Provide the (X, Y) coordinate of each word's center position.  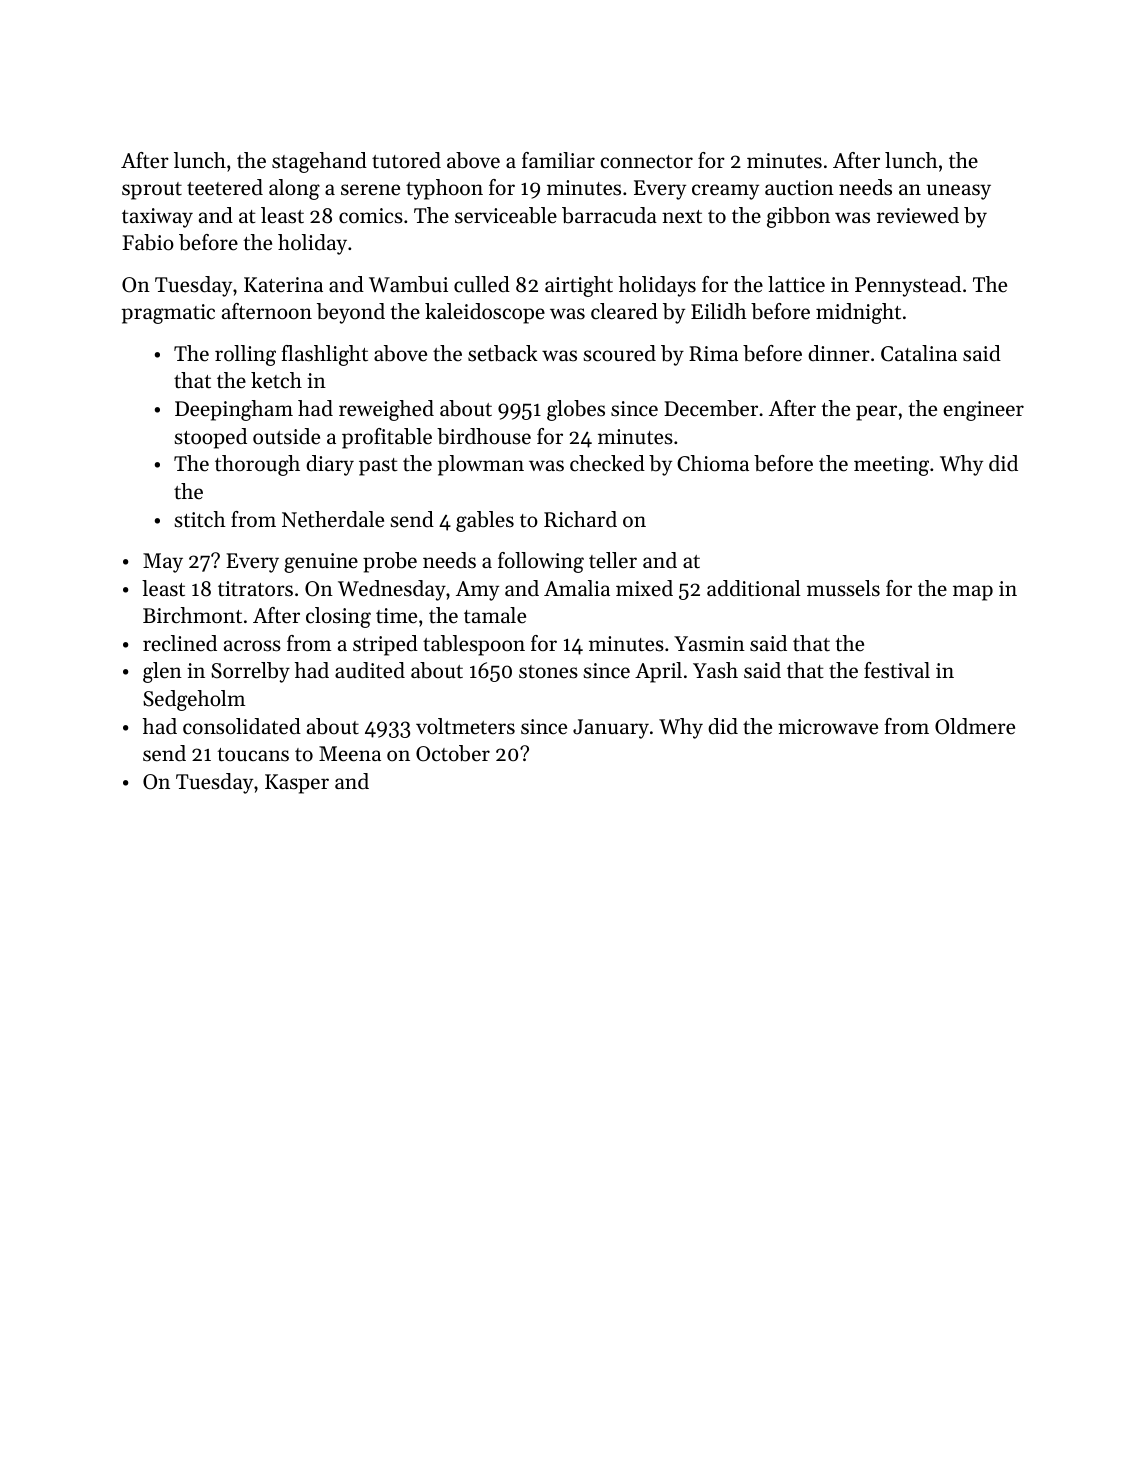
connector (646, 162)
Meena (350, 754)
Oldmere (975, 726)
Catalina (919, 353)
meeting (891, 466)
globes (576, 410)
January (611, 729)
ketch (276, 380)
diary (330, 465)
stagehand (319, 162)
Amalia (577, 588)
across (252, 646)
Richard (580, 519)
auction (799, 188)
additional (754, 588)
